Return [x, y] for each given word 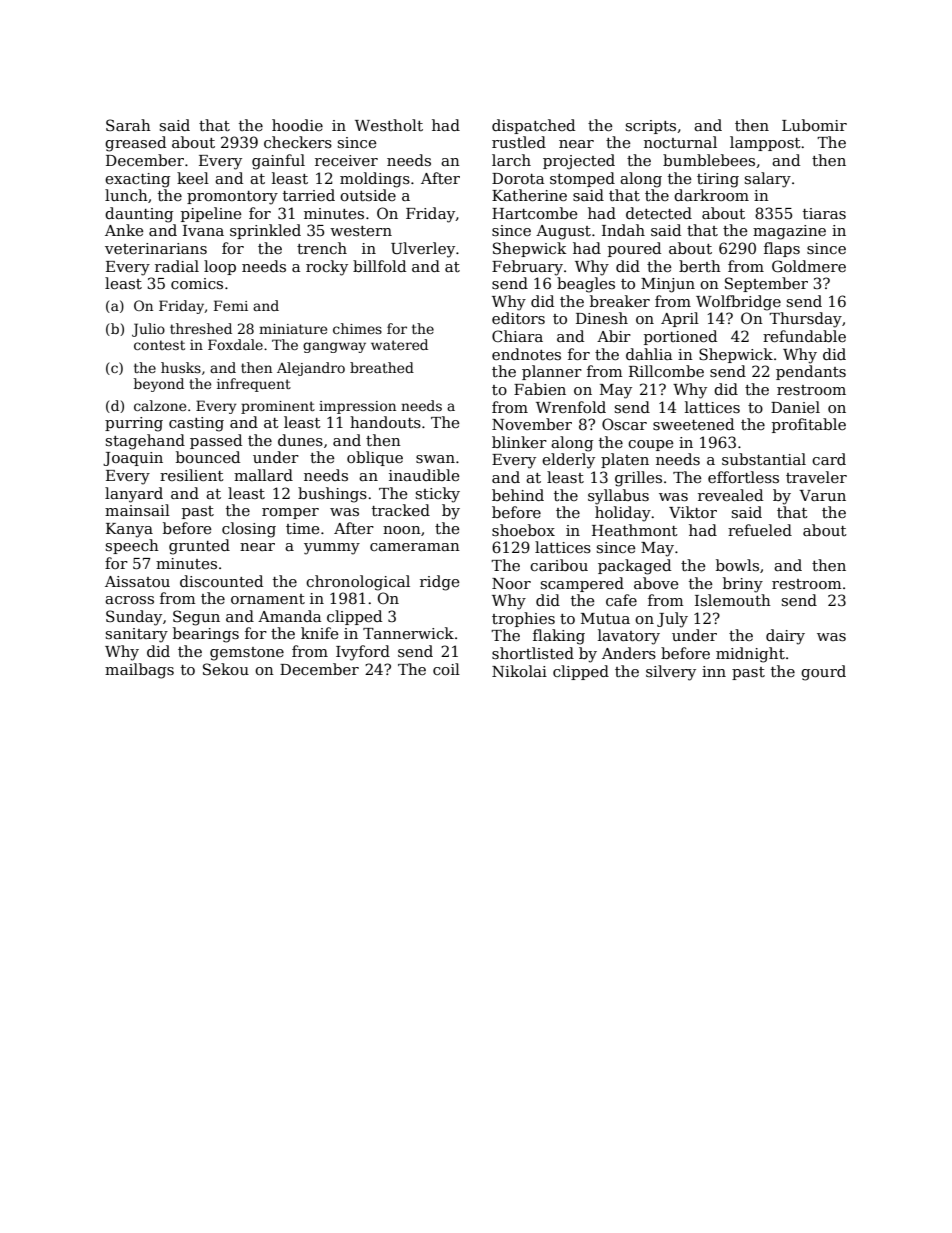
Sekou [226, 669]
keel [193, 178]
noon [402, 530]
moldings [375, 180]
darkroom [711, 195]
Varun [822, 495]
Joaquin [133, 459]
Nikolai [519, 671]
